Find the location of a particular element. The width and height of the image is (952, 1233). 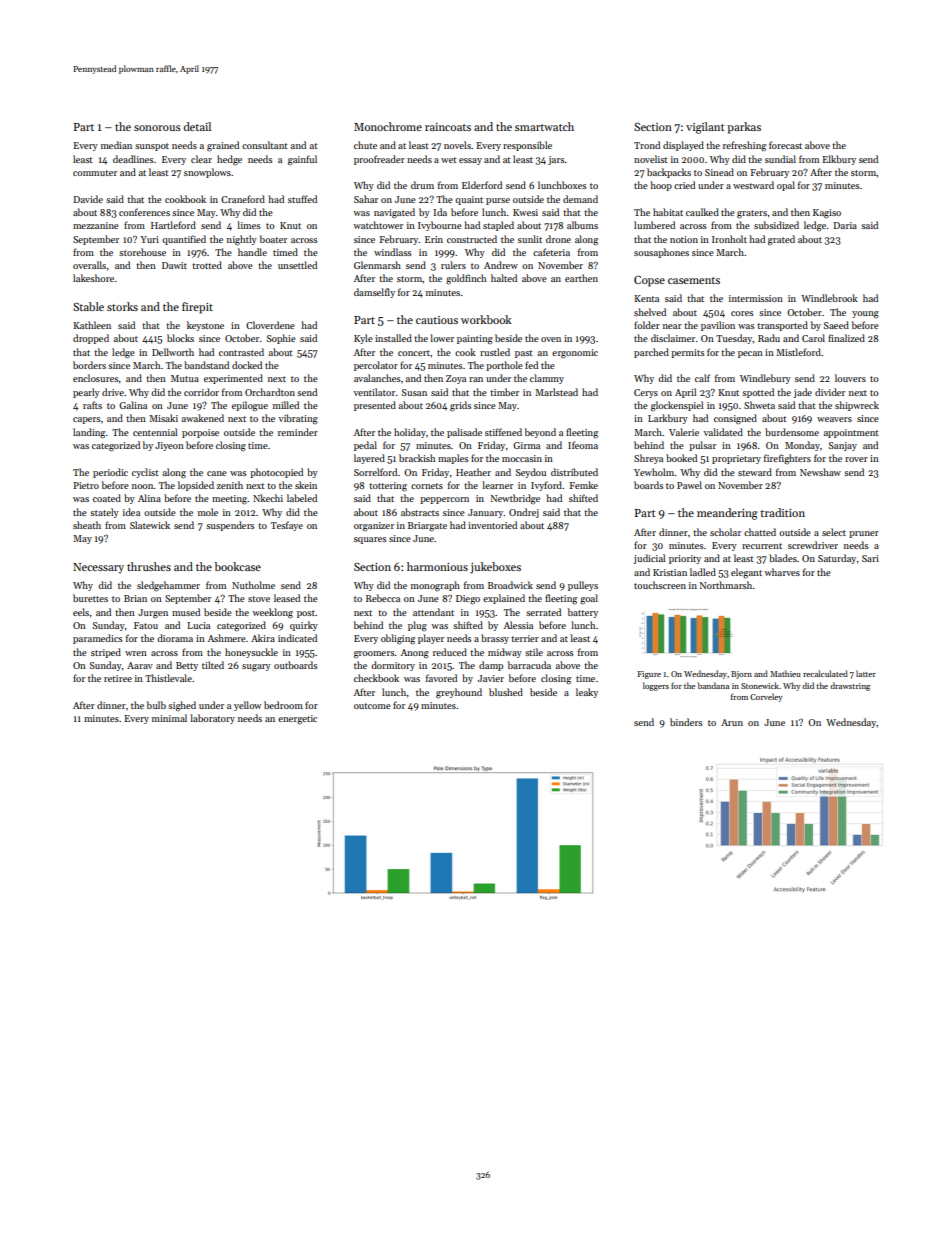

Bjorn is located at coordinates (741, 675).
